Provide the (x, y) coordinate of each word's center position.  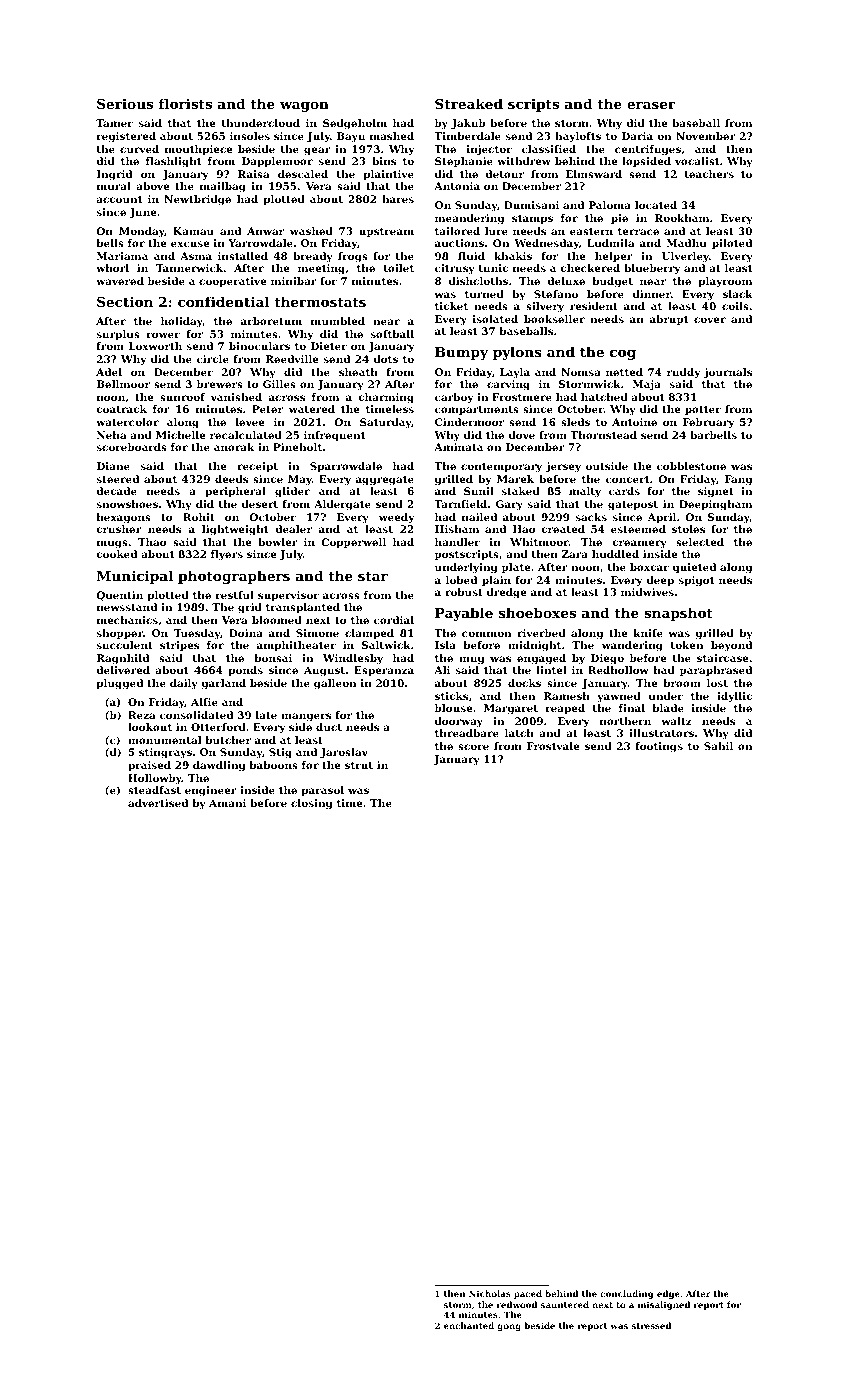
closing (311, 804)
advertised (158, 803)
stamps (532, 219)
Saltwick (386, 645)
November (706, 136)
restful (235, 595)
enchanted (469, 1325)
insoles (250, 136)
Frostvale (553, 746)
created (563, 529)
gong (509, 1327)
